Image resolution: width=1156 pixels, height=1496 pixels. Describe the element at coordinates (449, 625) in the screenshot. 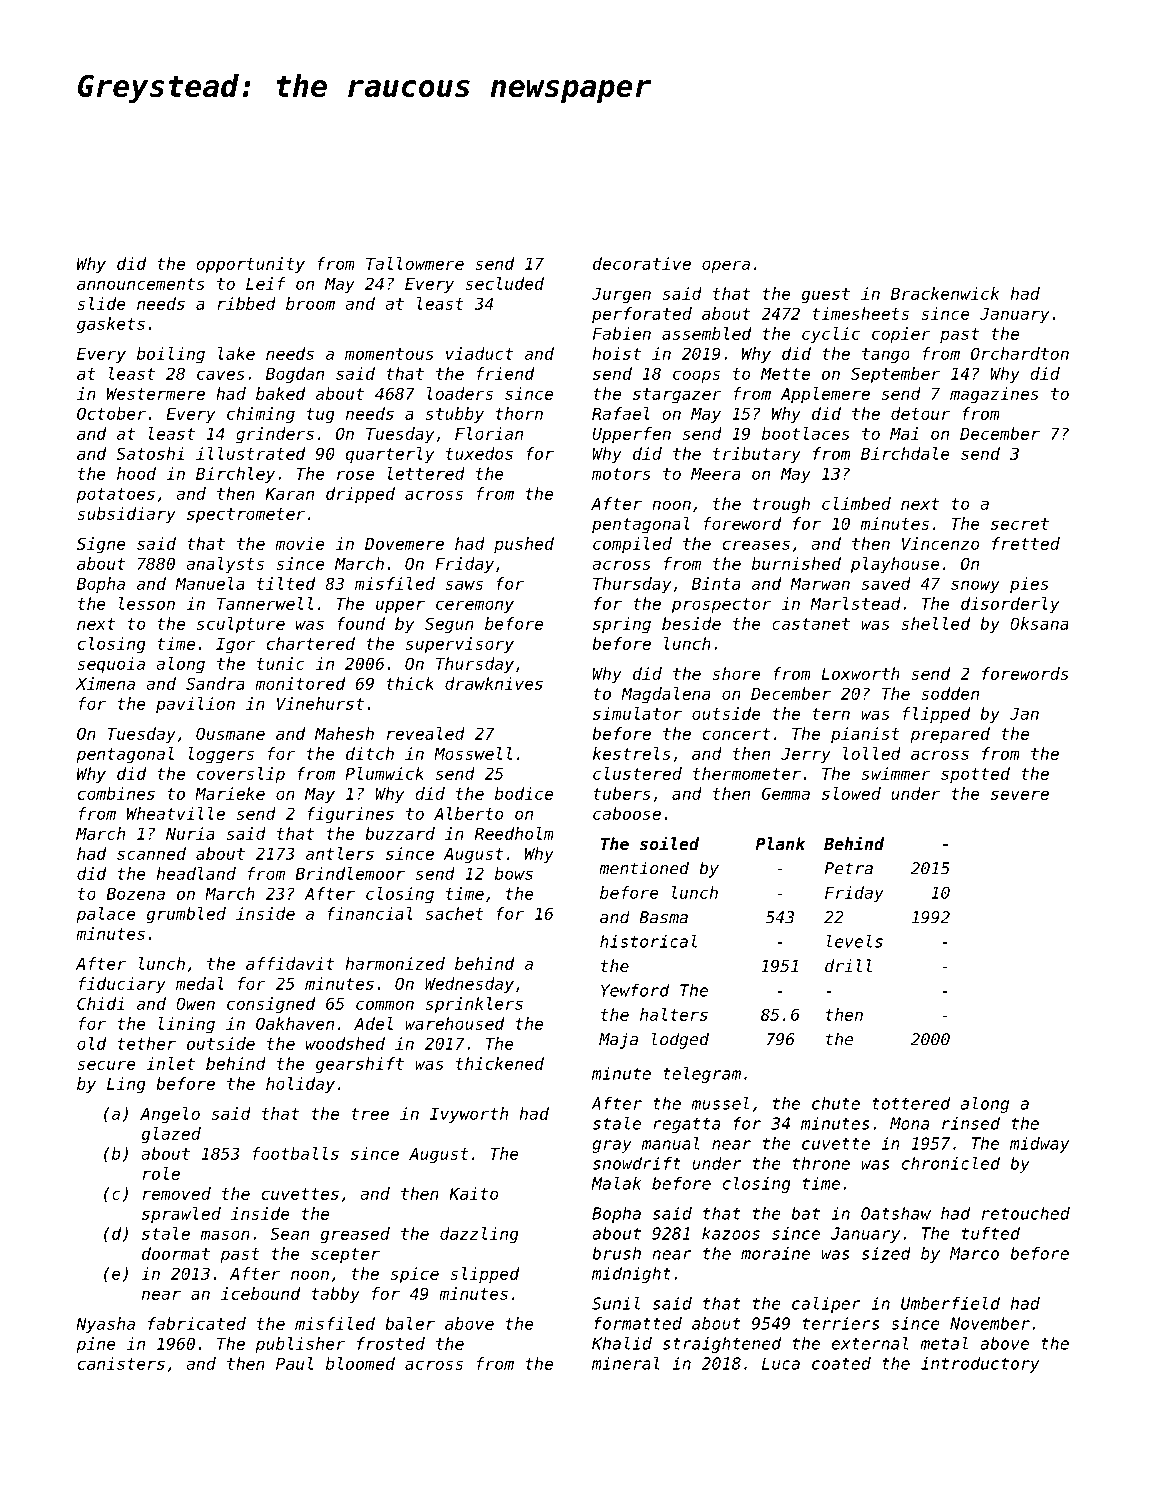

I see `Segun` at that location.
